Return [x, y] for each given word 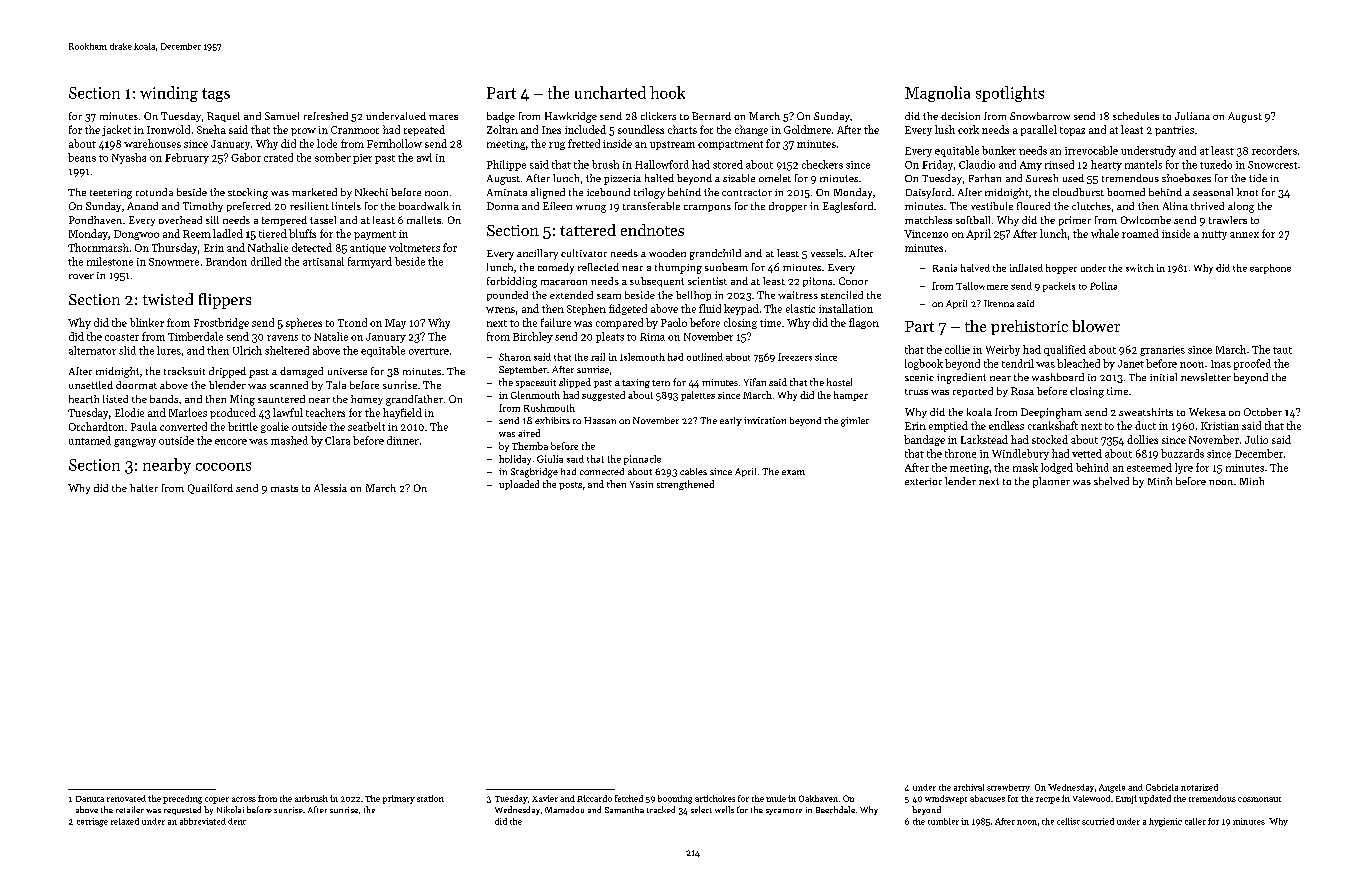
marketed [314, 192]
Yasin [641, 484]
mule [776, 798]
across [244, 799]
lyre [1184, 468]
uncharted [610, 92]
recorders [1274, 150]
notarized [1199, 787]
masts [284, 488]
